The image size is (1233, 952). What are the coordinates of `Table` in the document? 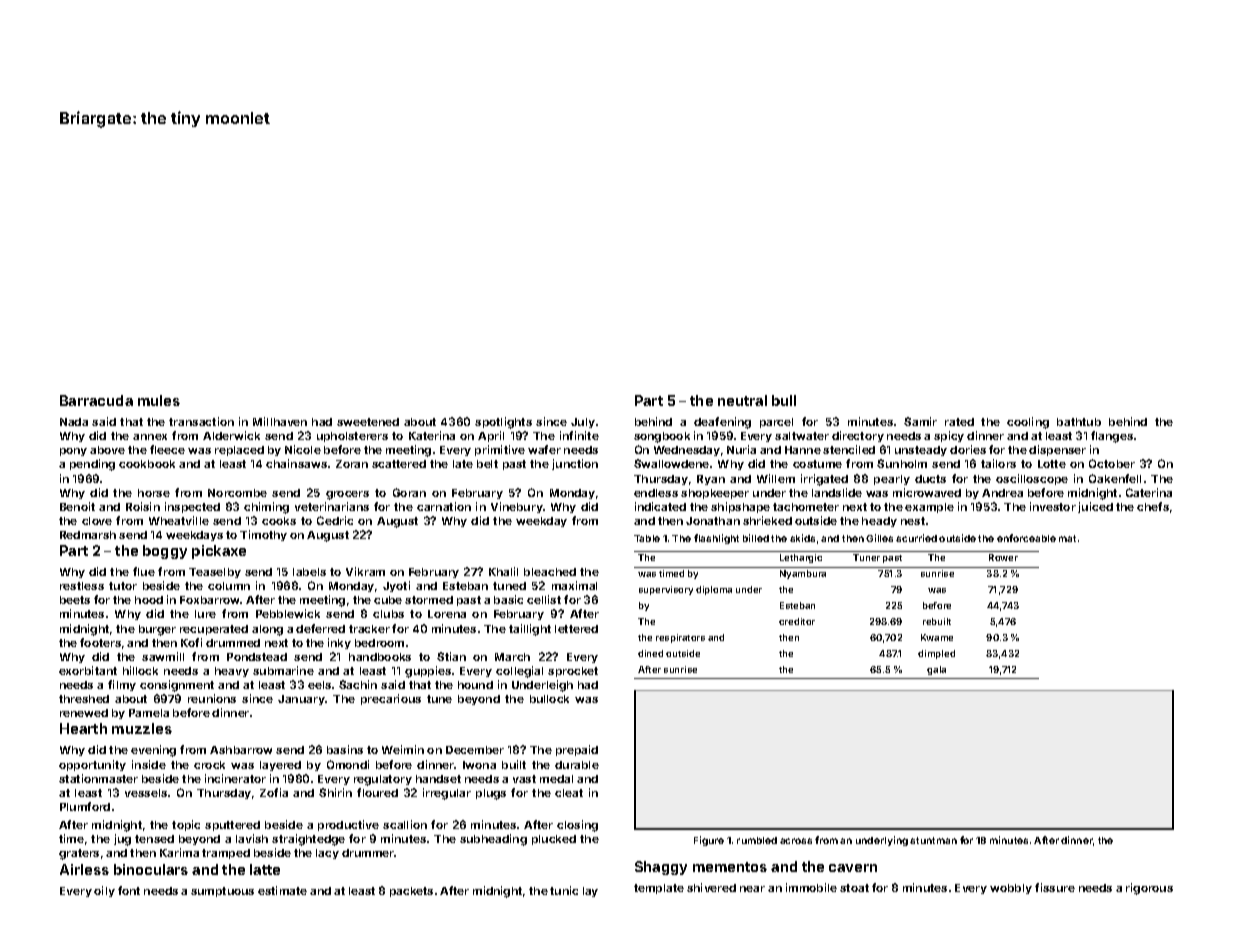 It's located at (647, 538).
